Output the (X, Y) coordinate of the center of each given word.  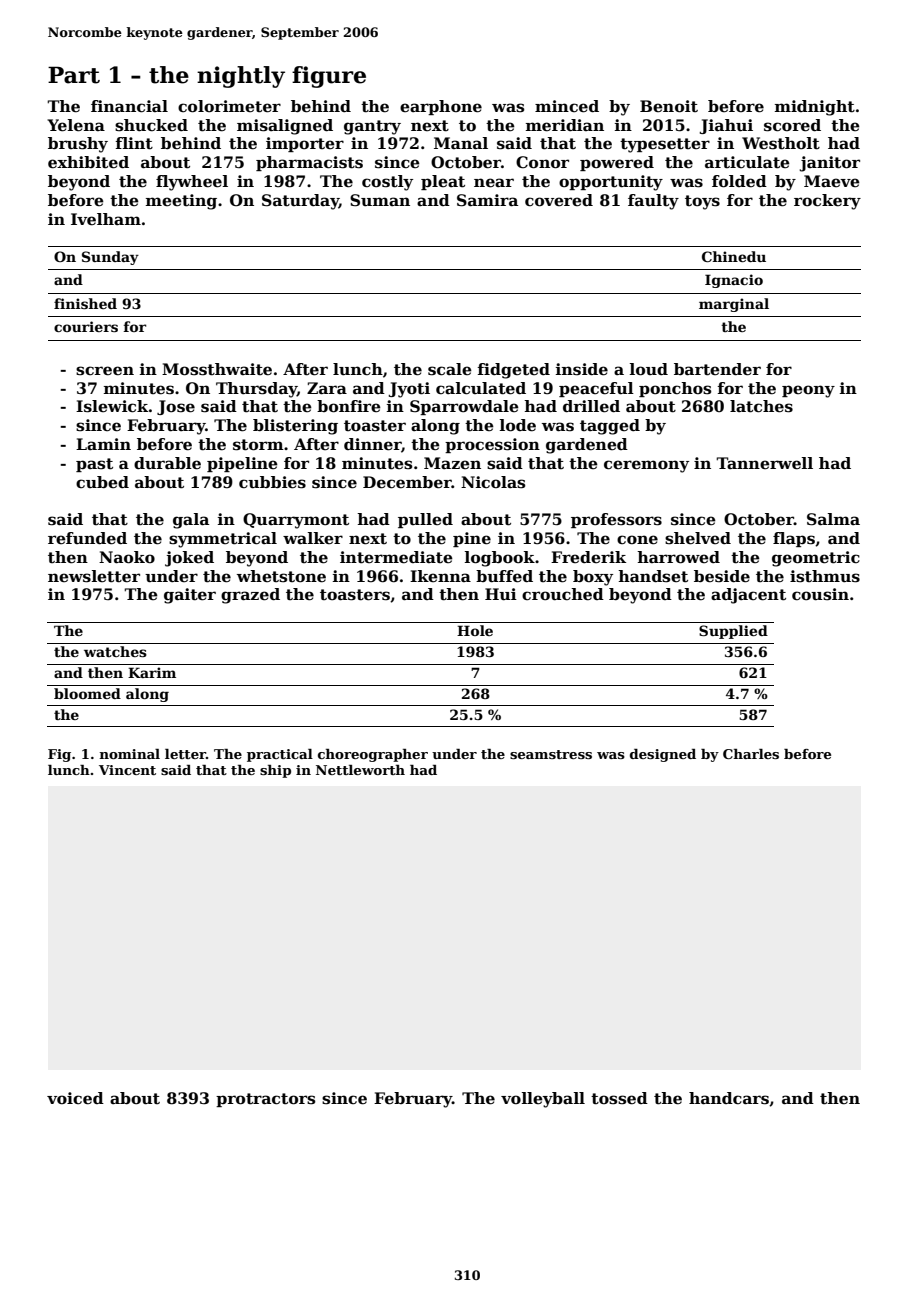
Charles (751, 754)
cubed (102, 482)
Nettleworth (360, 770)
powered (617, 163)
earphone (441, 107)
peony (808, 391)
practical (280, 755)
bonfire (349, 406)
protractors (265, 1100)
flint (134, 143)
